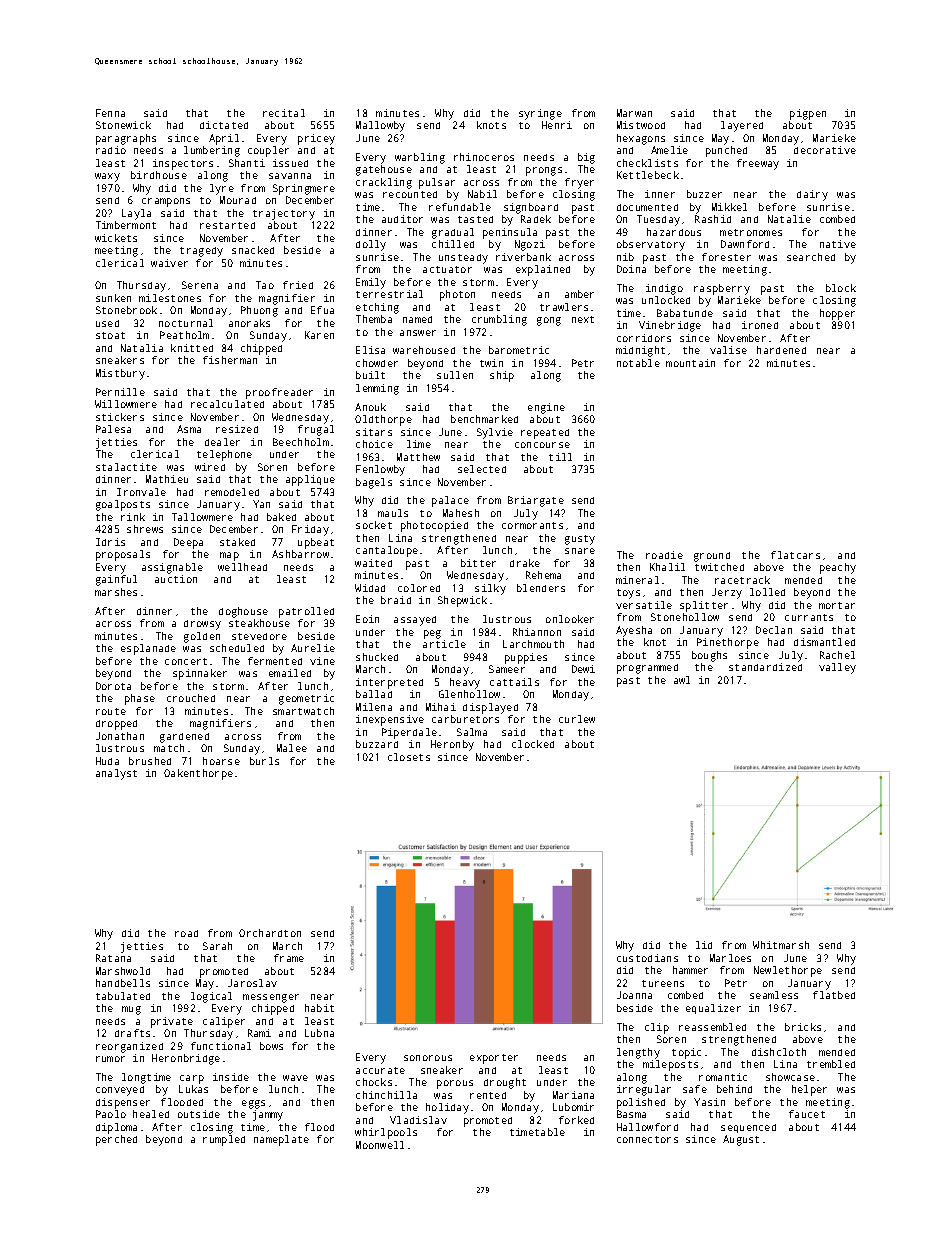  Describe the element at coordinates (490, 708) in the page. I see `displayed` at that location.
